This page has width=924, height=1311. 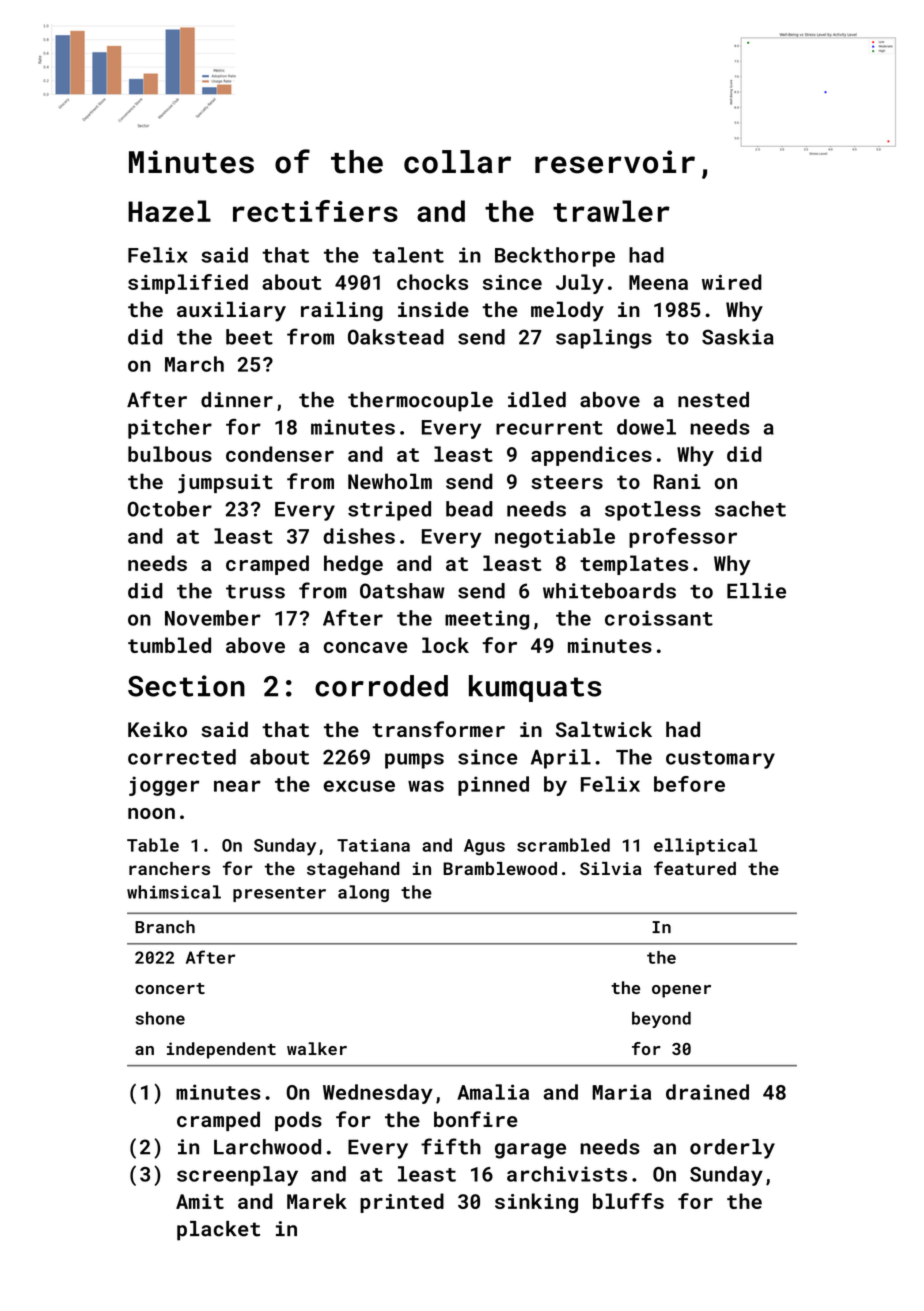 What do you see at coordinates (218, 1231) in the page?
I see `placket` at bounding box center [218, 1231].
